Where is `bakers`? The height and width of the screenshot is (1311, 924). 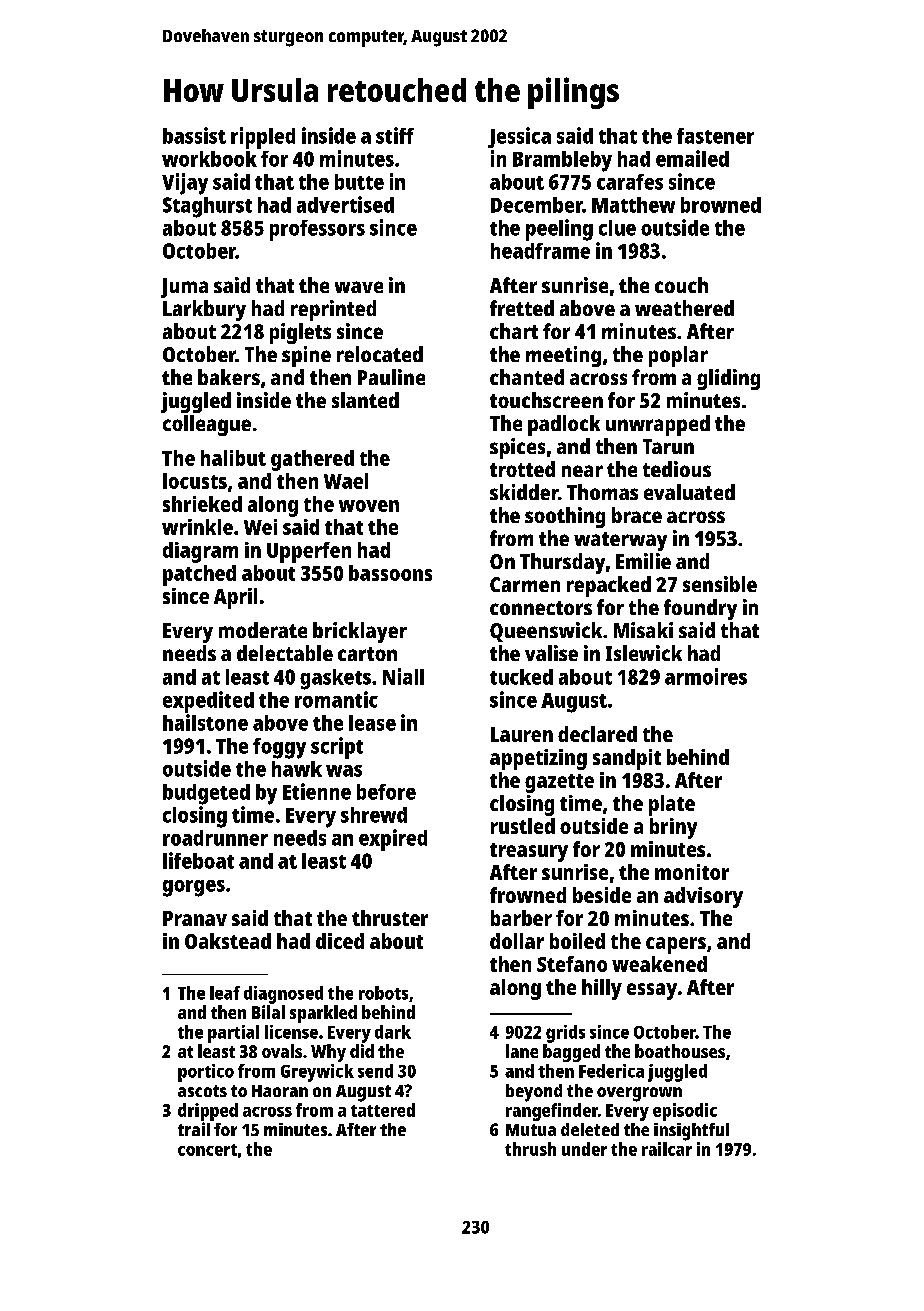
bakers is located at coordinates (229, 377).
